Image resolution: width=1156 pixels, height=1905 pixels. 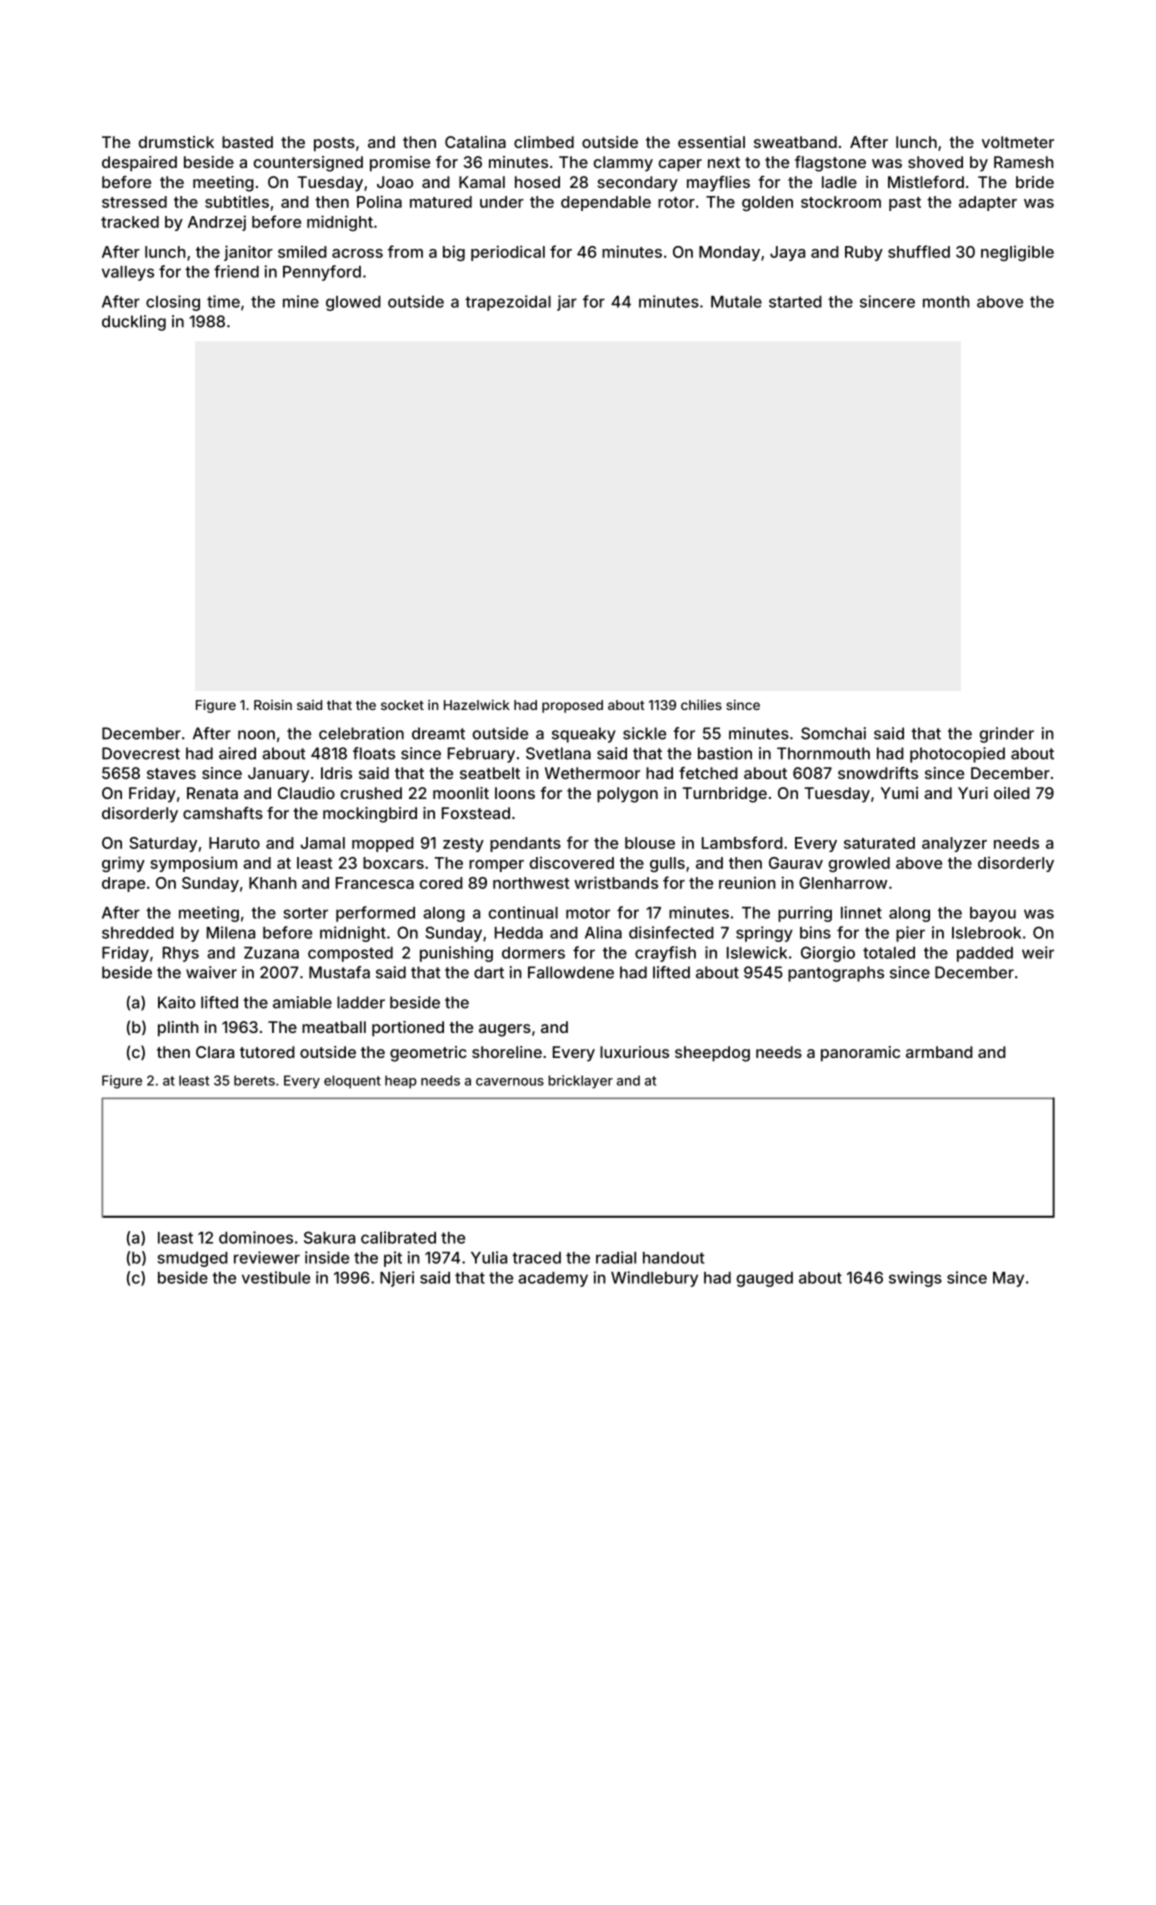 What do you see at coordinates (860, 1054) in the screenshot?
I see `panoramic` at bounding box center [860, 1054].
